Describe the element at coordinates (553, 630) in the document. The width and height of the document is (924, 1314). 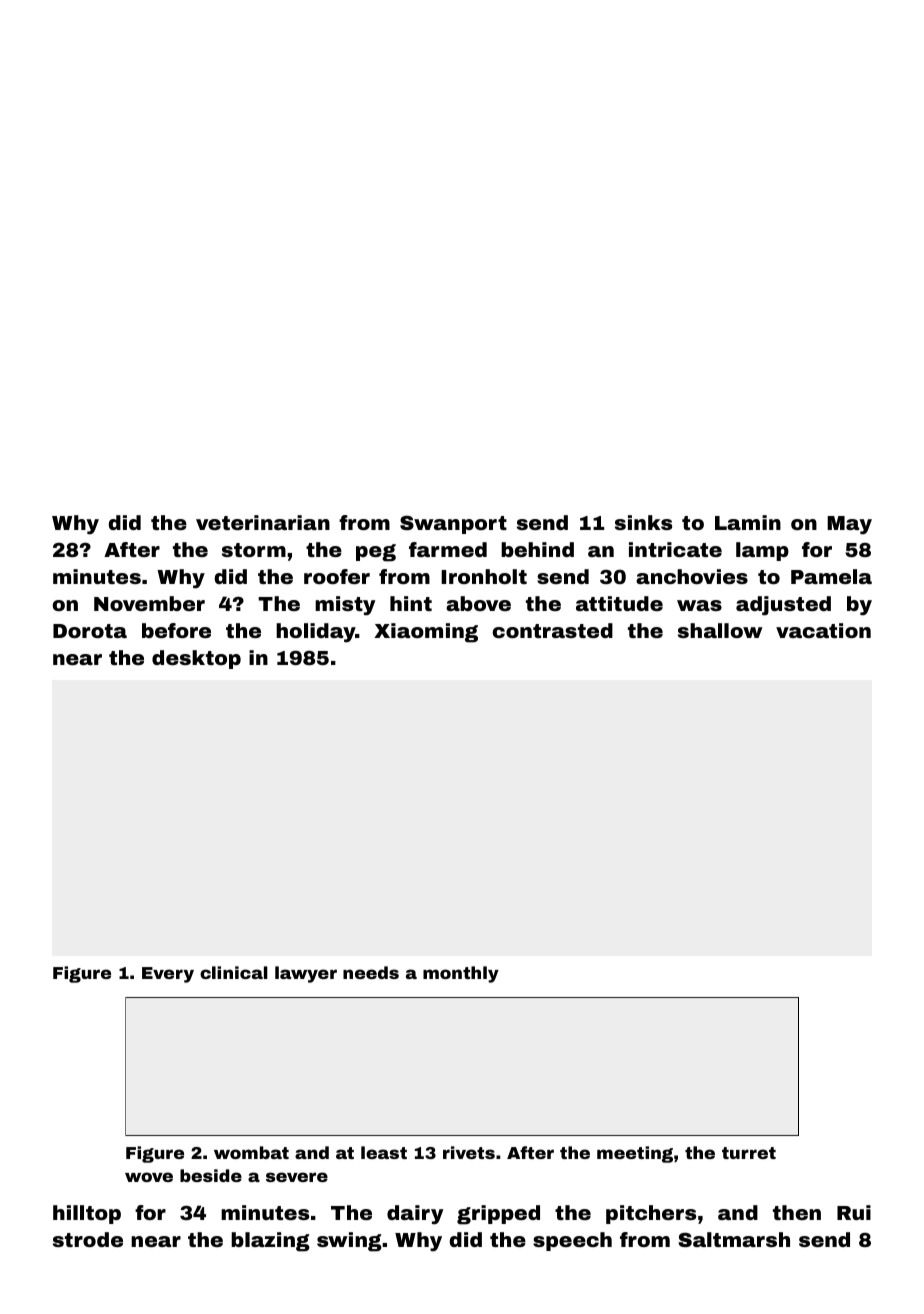
I see `contrasted` at that location.
